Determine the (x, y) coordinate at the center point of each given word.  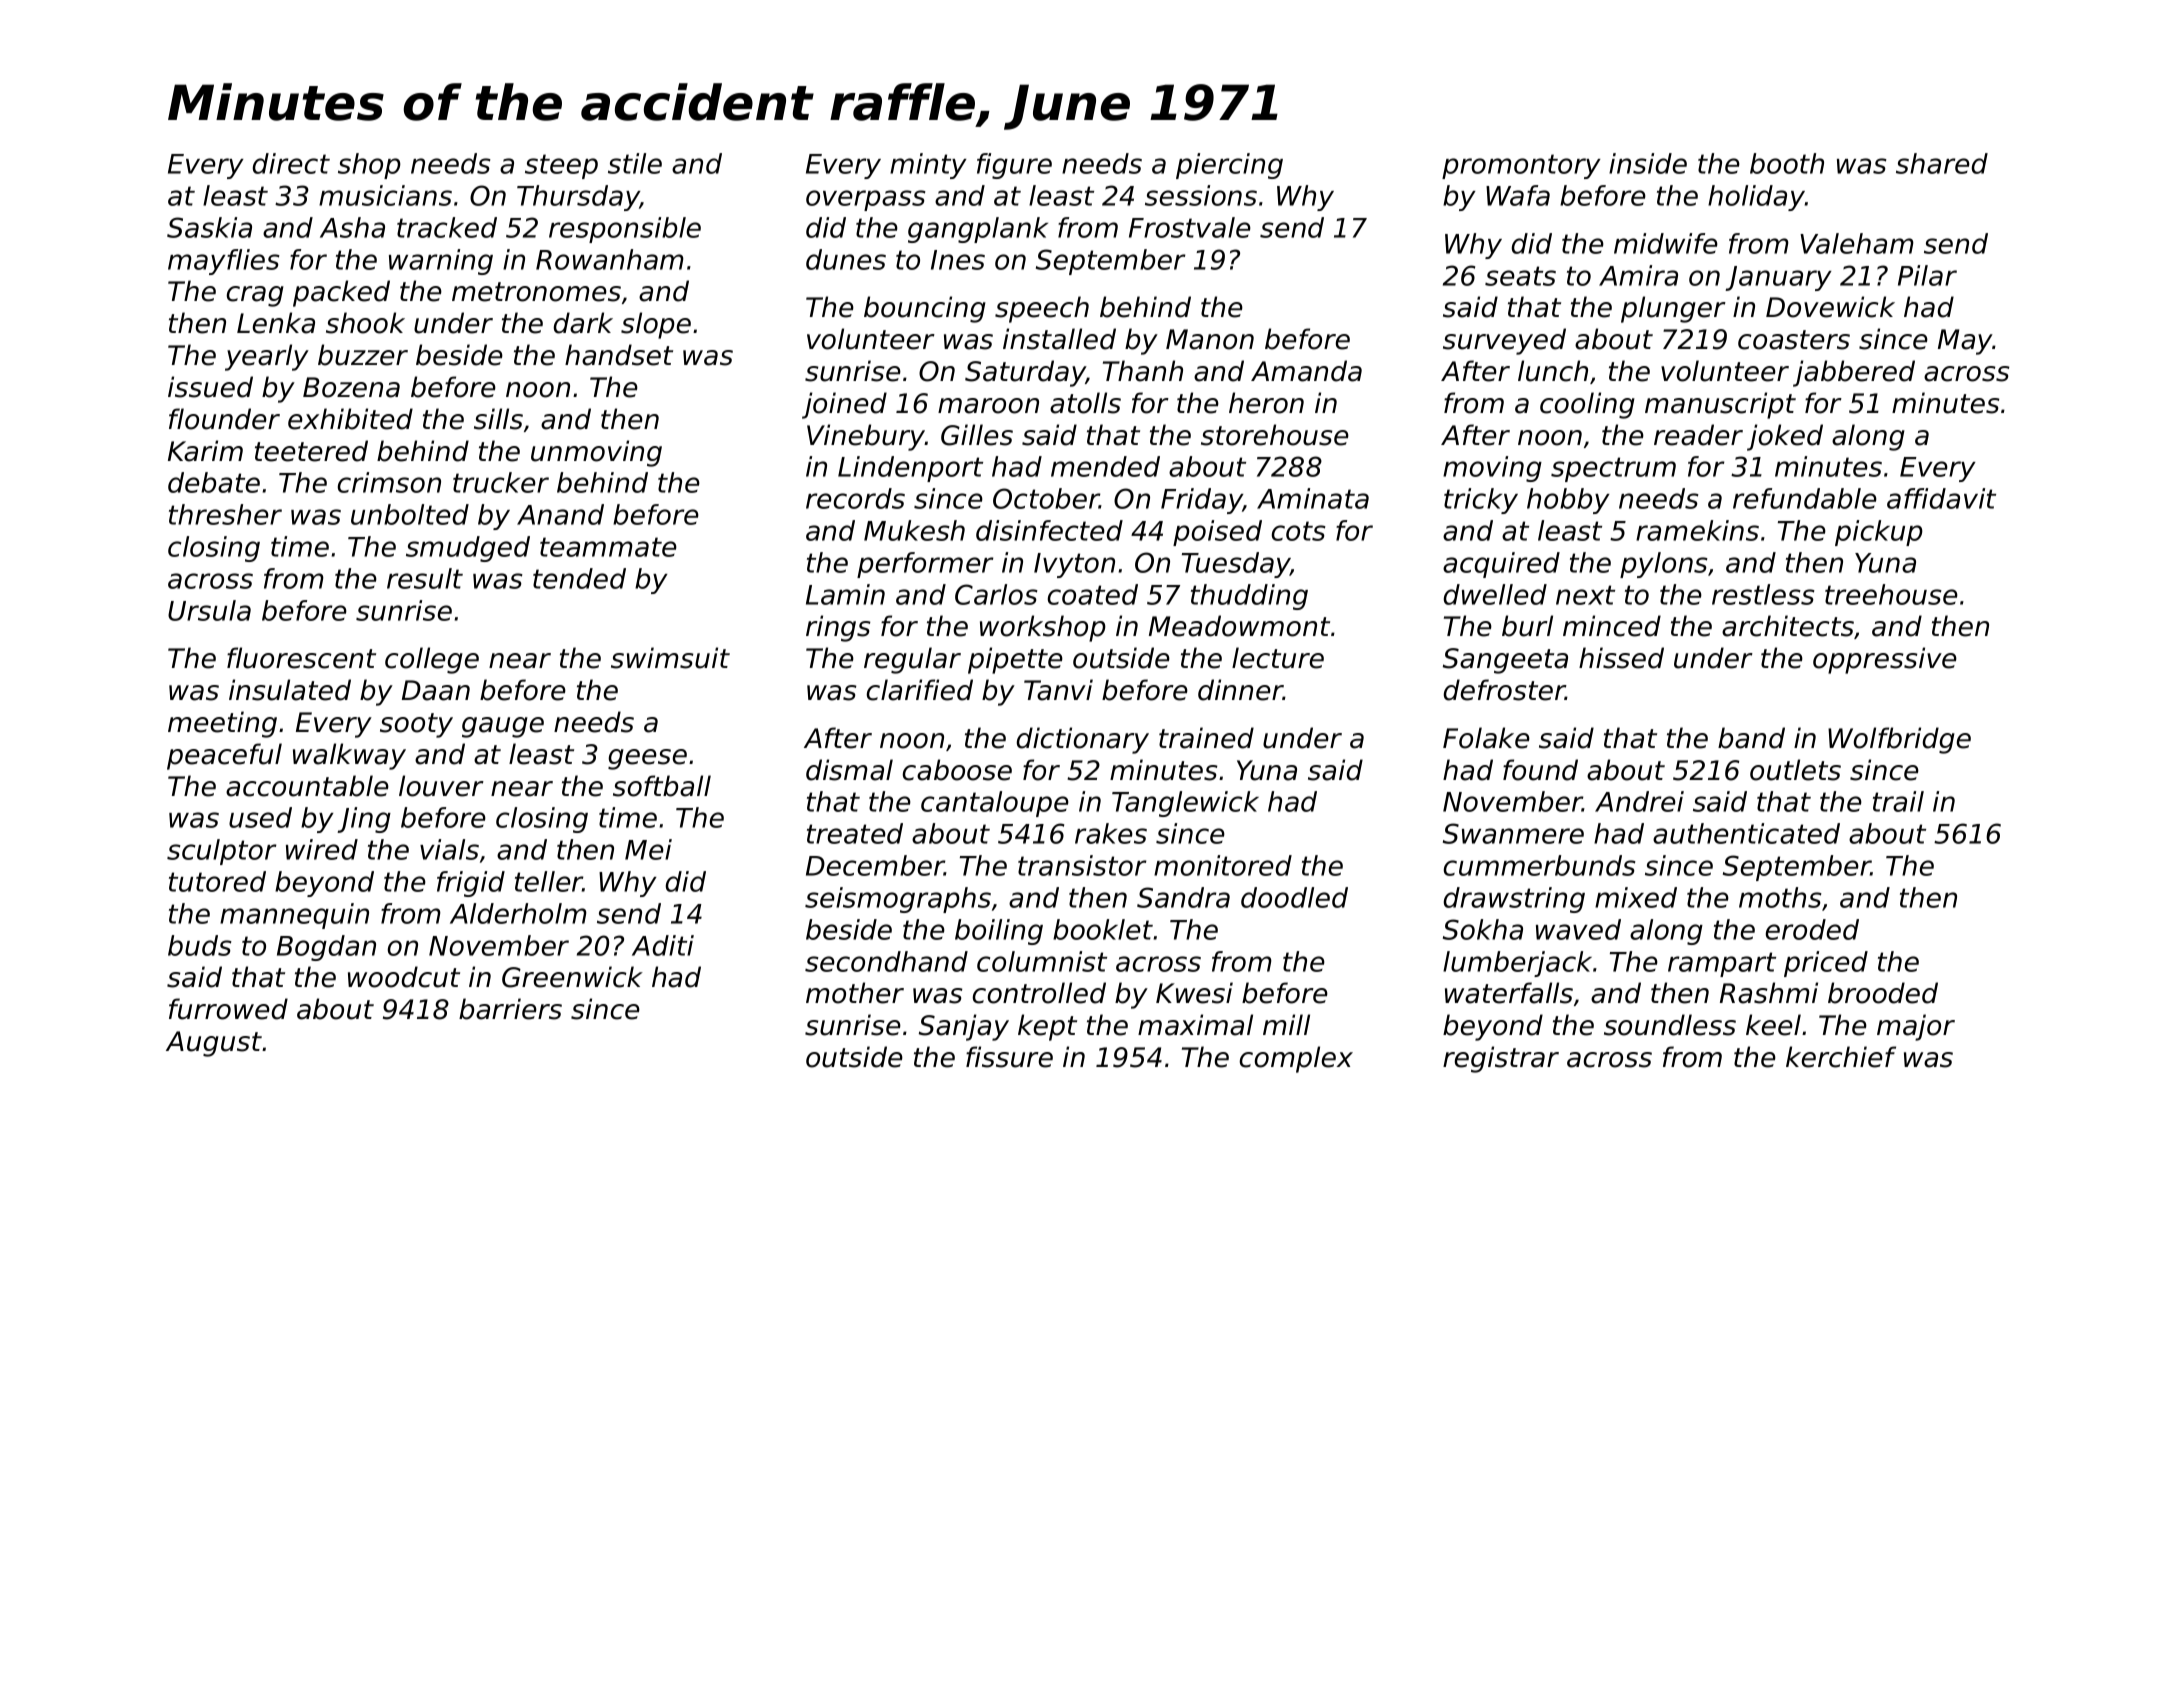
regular (912, 660)
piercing (1229, 166)
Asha (352, 227)
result (425, 578)
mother (855, 993)
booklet (1103, 929)
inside (1648, 163)
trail (1898, 801)
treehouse (1891, 594)
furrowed (228, 1009)
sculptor (222, 852)
